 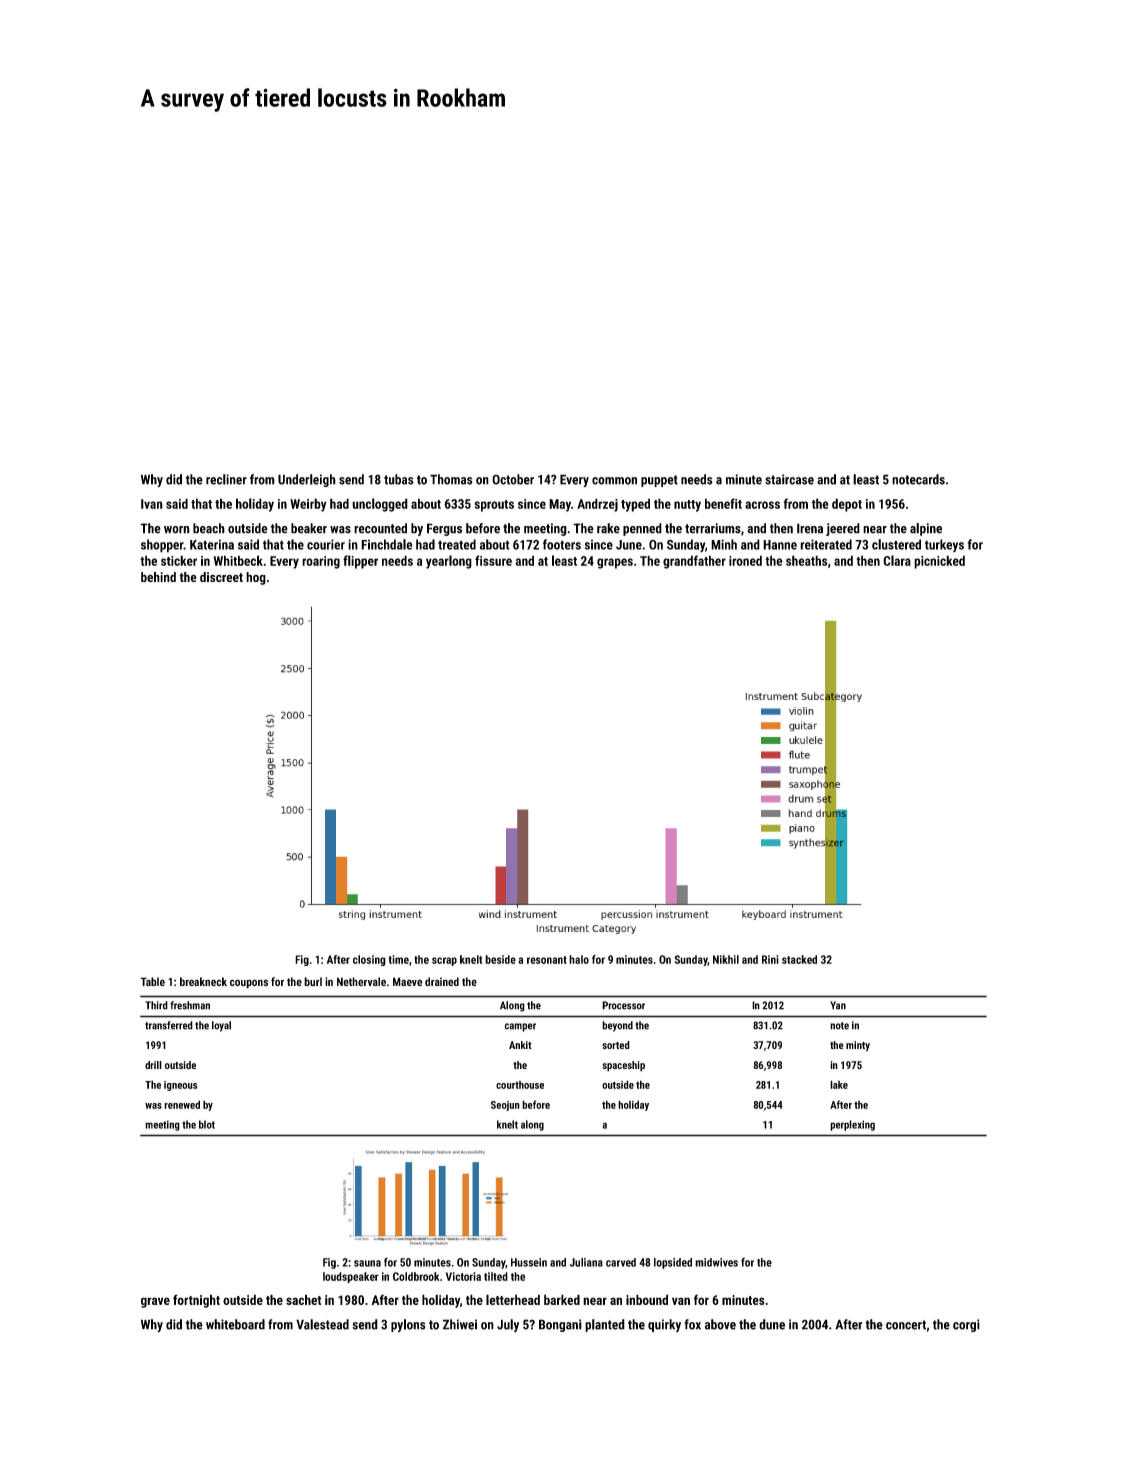 I want to click on whiteboard, so click(x=235, y=1324).
